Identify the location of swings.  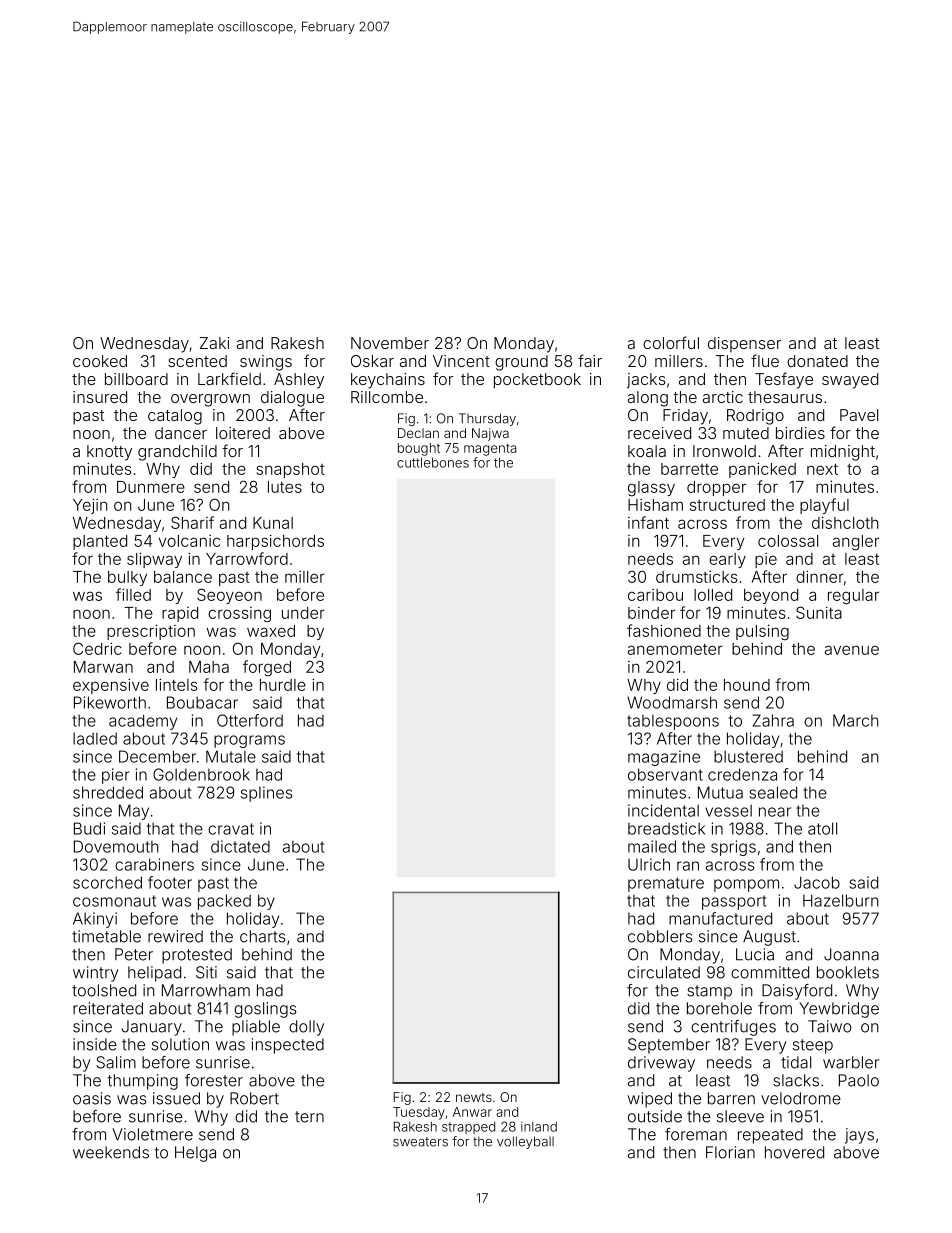
(266, 363).
